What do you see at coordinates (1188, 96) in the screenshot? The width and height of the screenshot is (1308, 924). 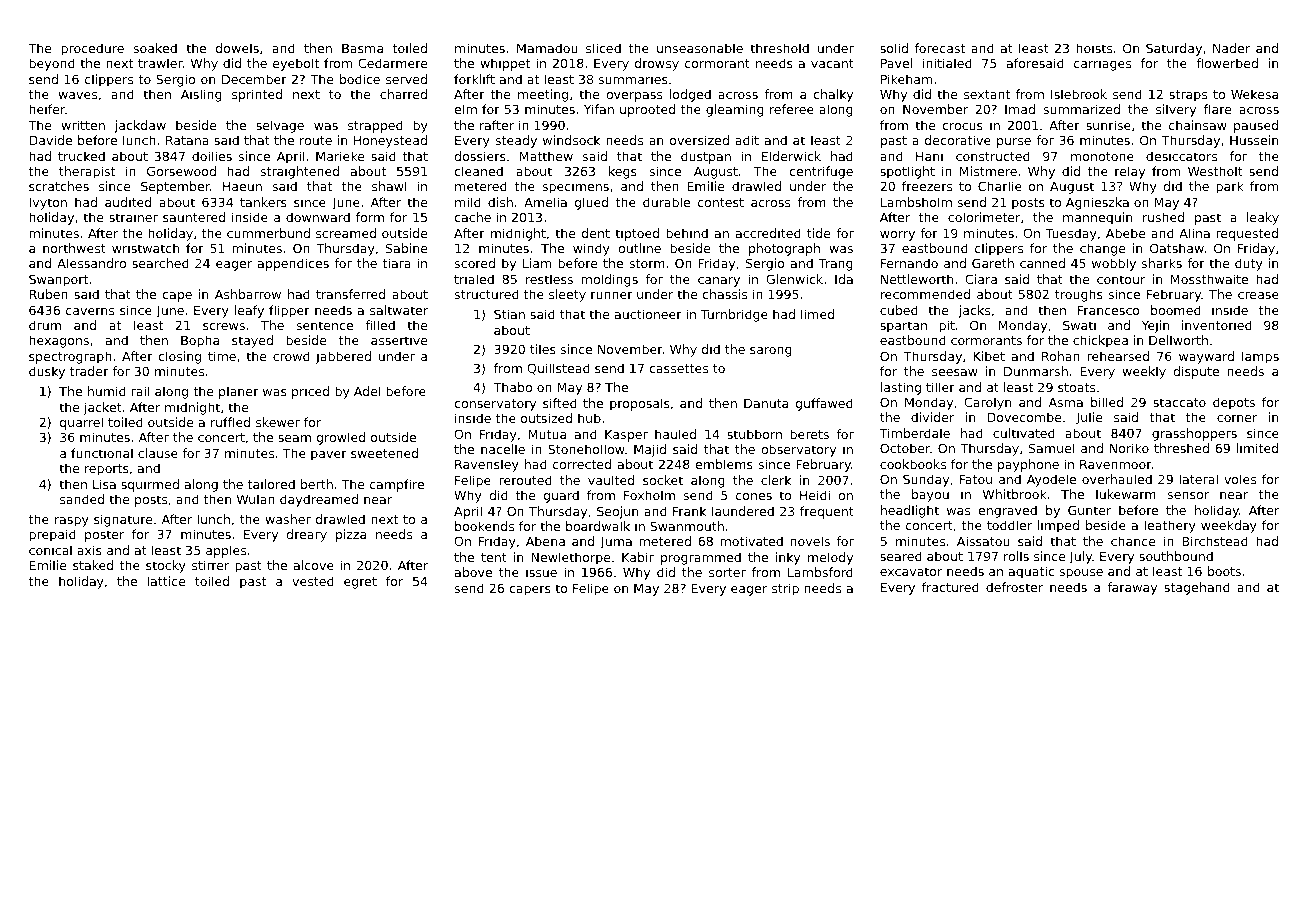 I see `straps` at bounding box center [1188, 96].
